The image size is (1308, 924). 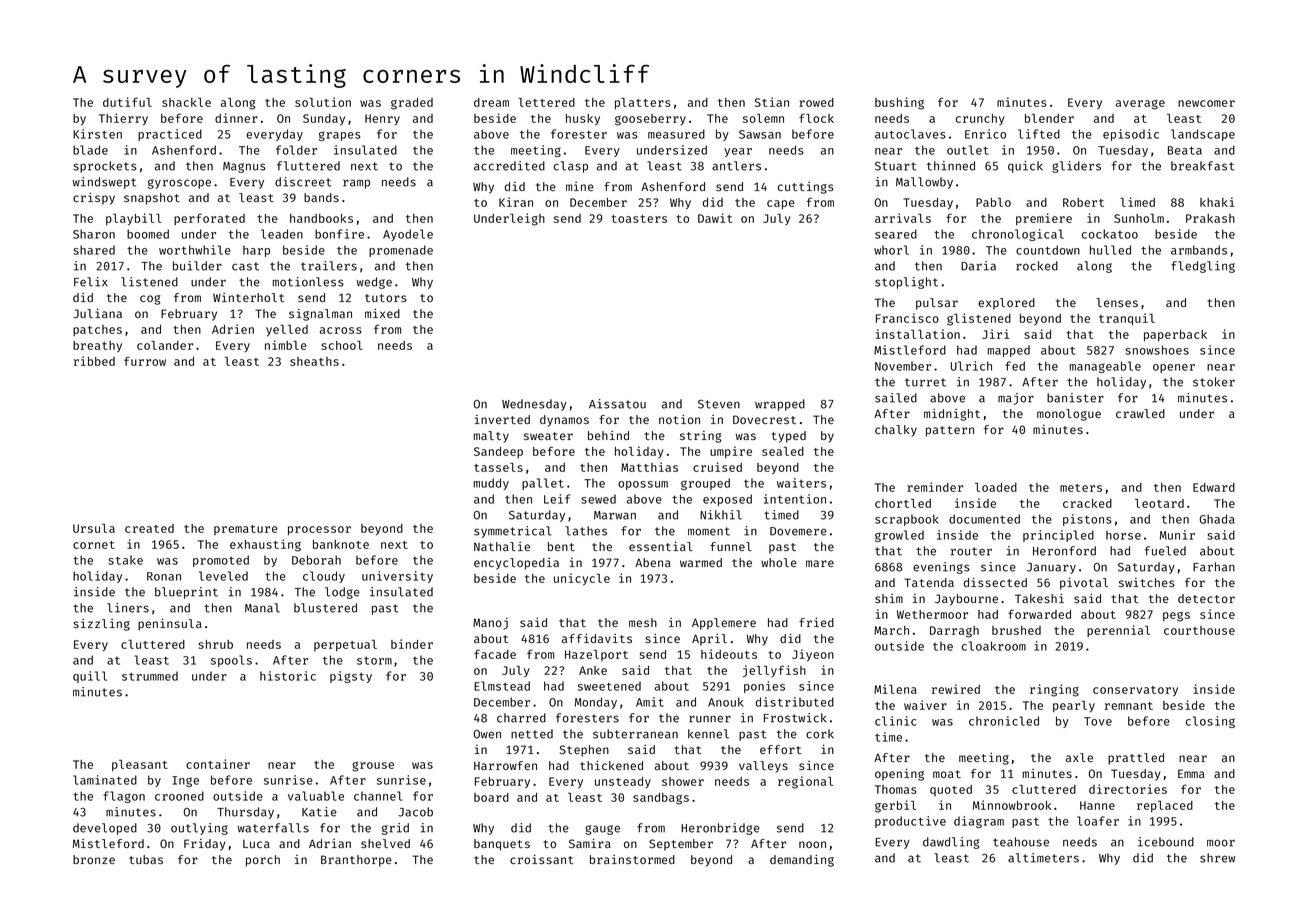 What do you see at coordinates (356, 861) in the screenshot?
I see `Branthorpe` at bounding box center [356, 861].
